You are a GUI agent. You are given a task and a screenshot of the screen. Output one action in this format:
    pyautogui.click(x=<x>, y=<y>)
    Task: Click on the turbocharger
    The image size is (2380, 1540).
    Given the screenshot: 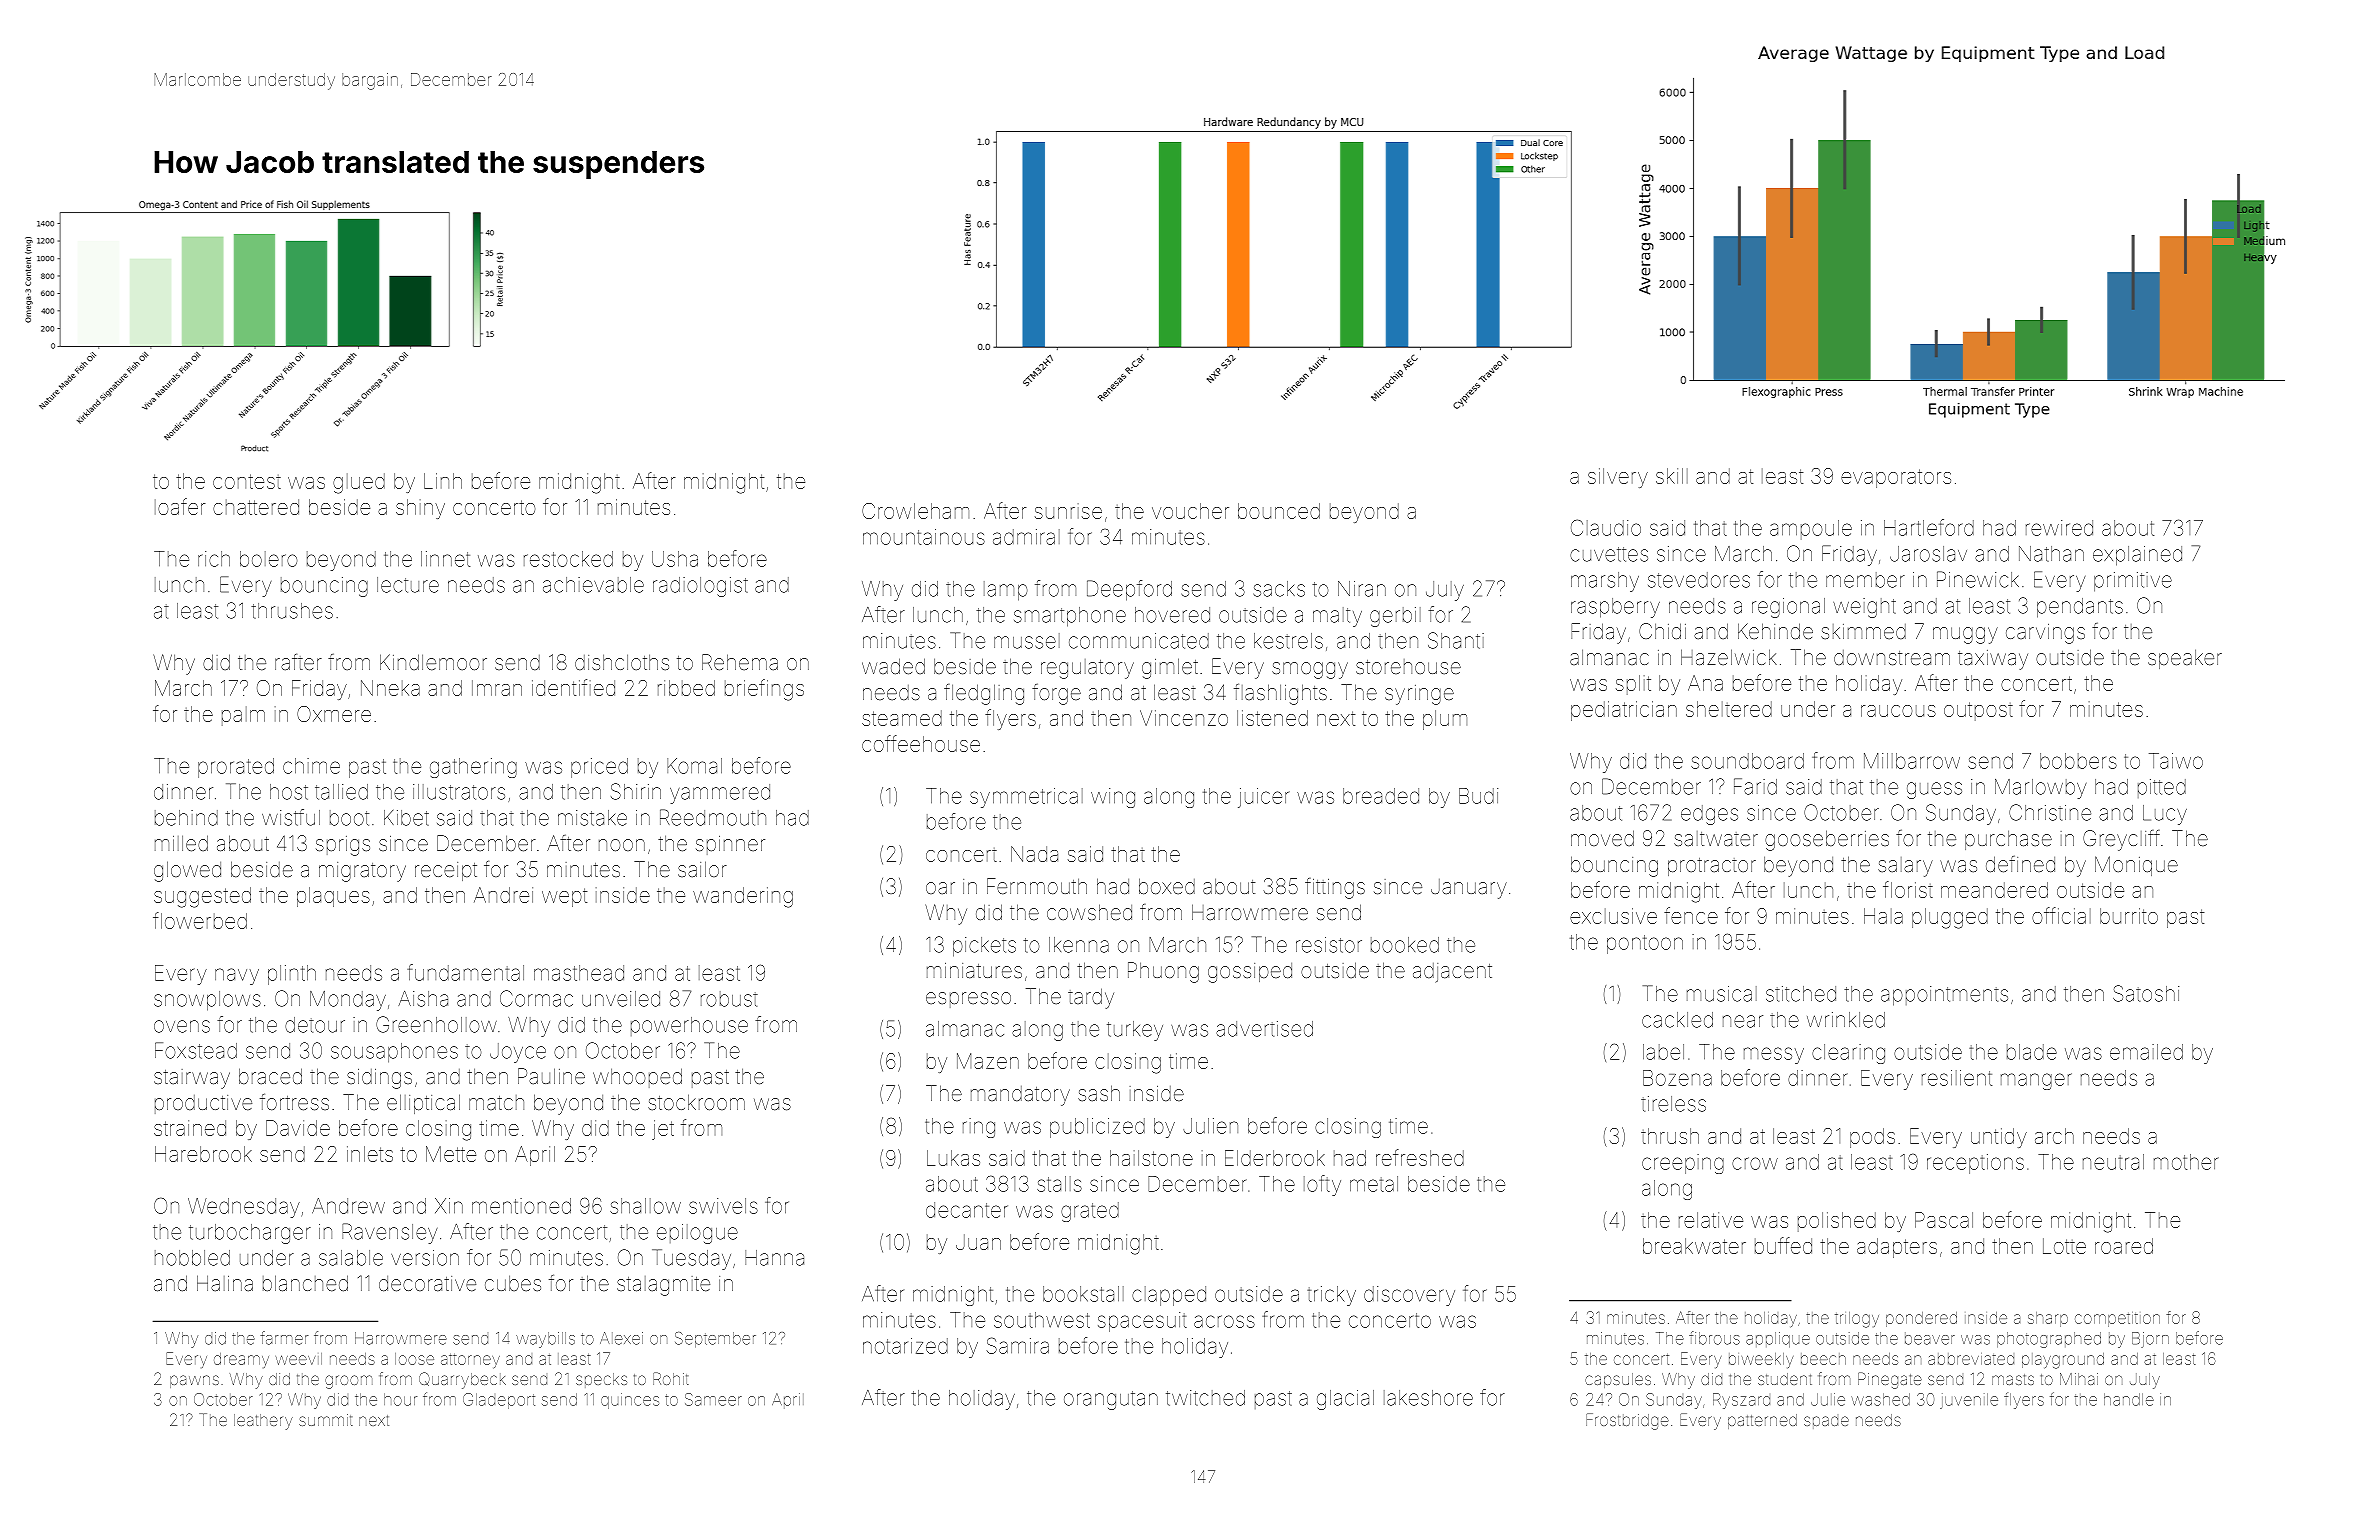 What is the action you would take?
    pyautogui.click(x=250, y=1234)
